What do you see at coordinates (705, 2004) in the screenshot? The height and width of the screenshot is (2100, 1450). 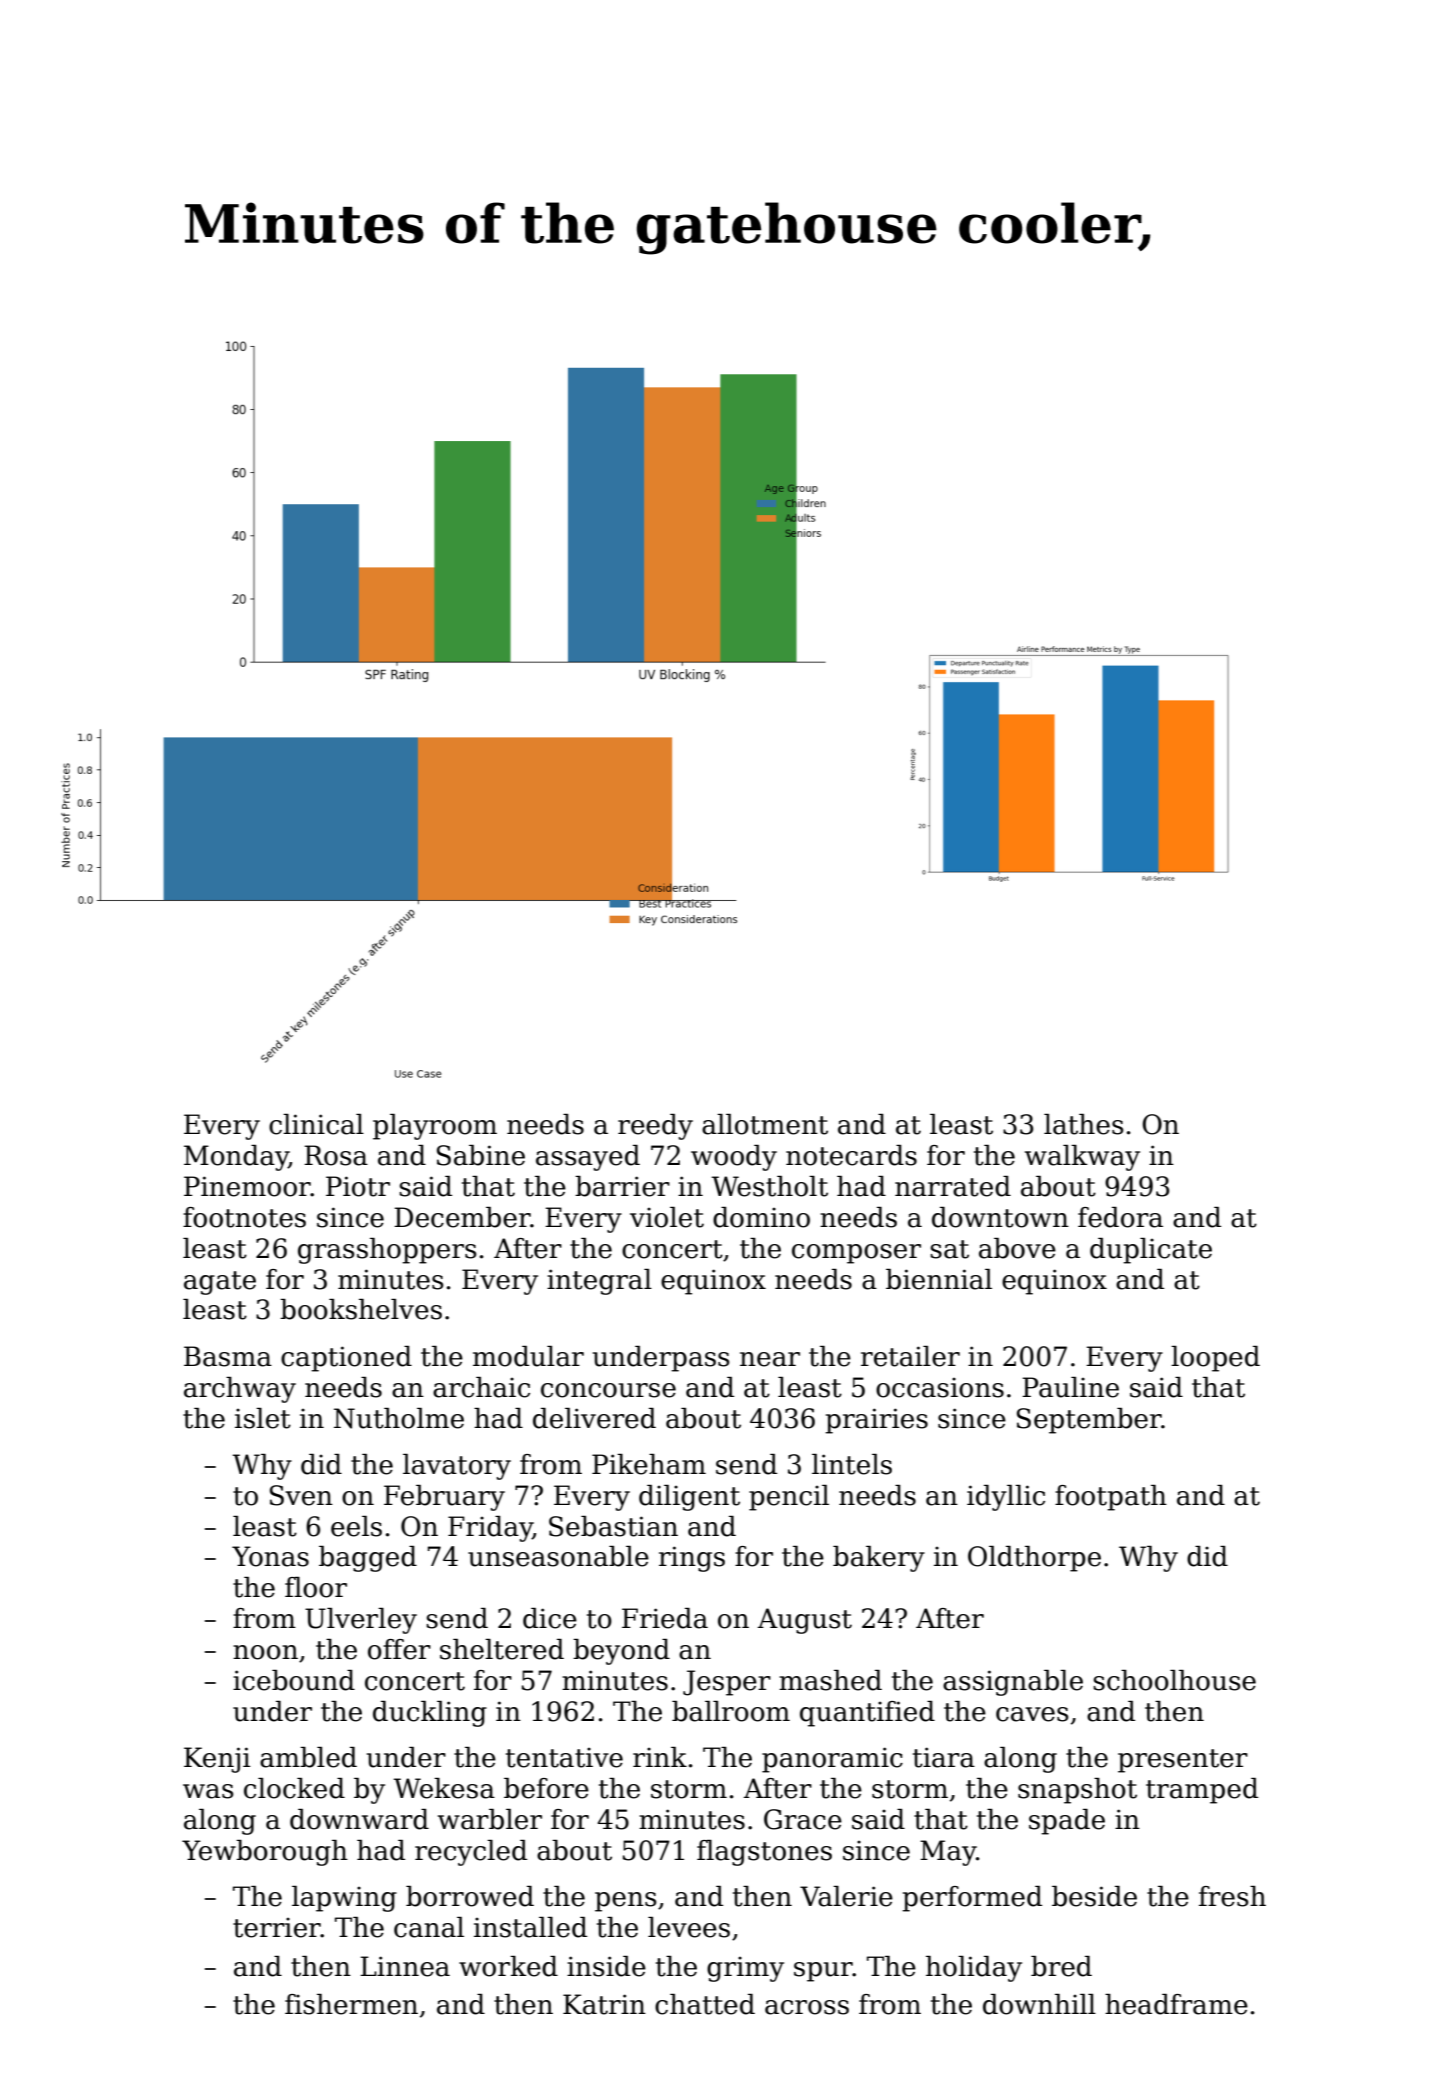 I see `chatted` at bounding box center [705, 2004].
